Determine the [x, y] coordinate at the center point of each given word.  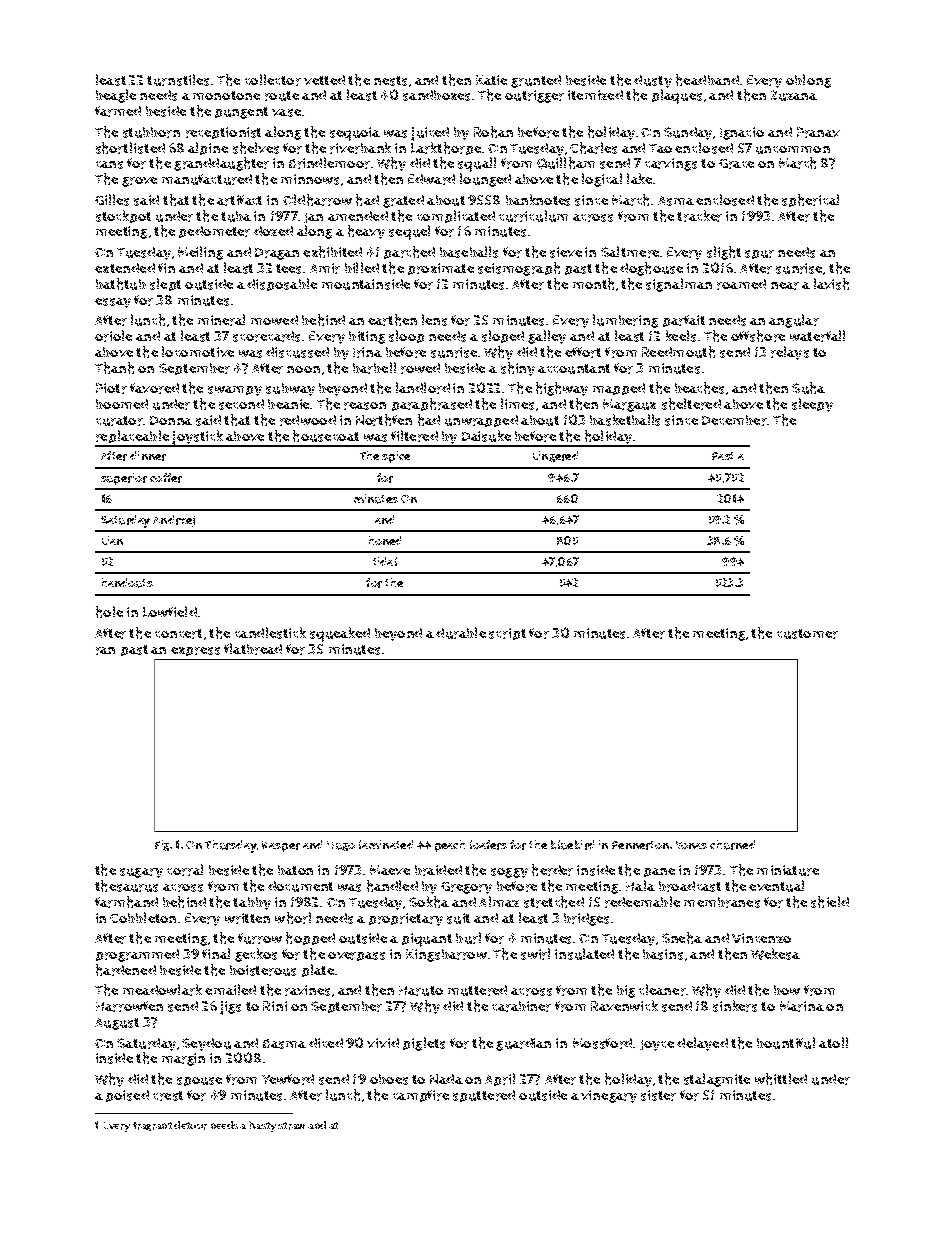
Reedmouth [678, 352]
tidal [385, 561]
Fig [162, 845]
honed [385, 540]
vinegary [609, 1096]
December [734, 420]
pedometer [214, 232]
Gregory [466, 888]
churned [732, 845]
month [593, 284]
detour [190, 1125]
